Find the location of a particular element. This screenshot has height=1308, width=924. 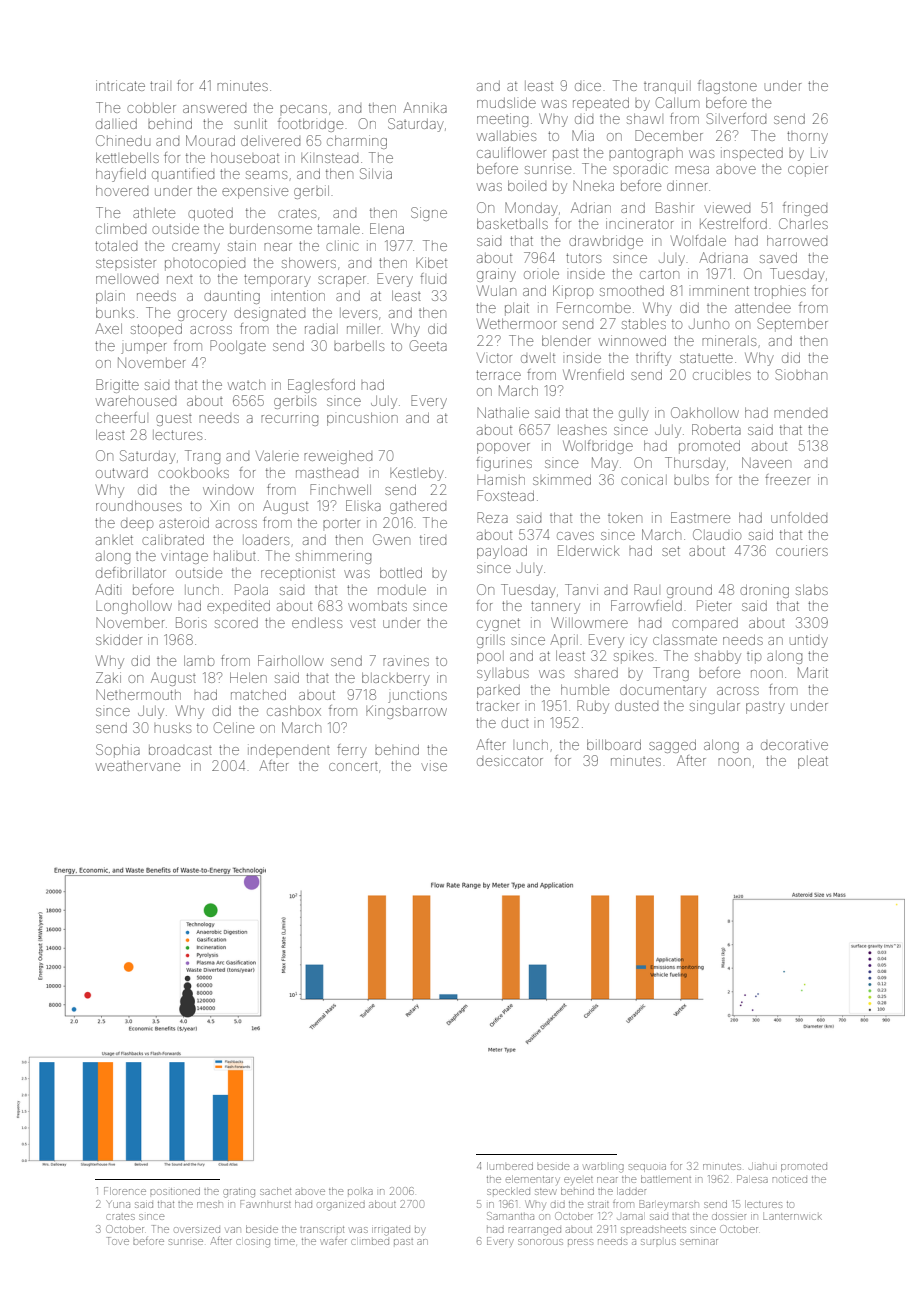

Tove is located at coordinates (118, 1241).
